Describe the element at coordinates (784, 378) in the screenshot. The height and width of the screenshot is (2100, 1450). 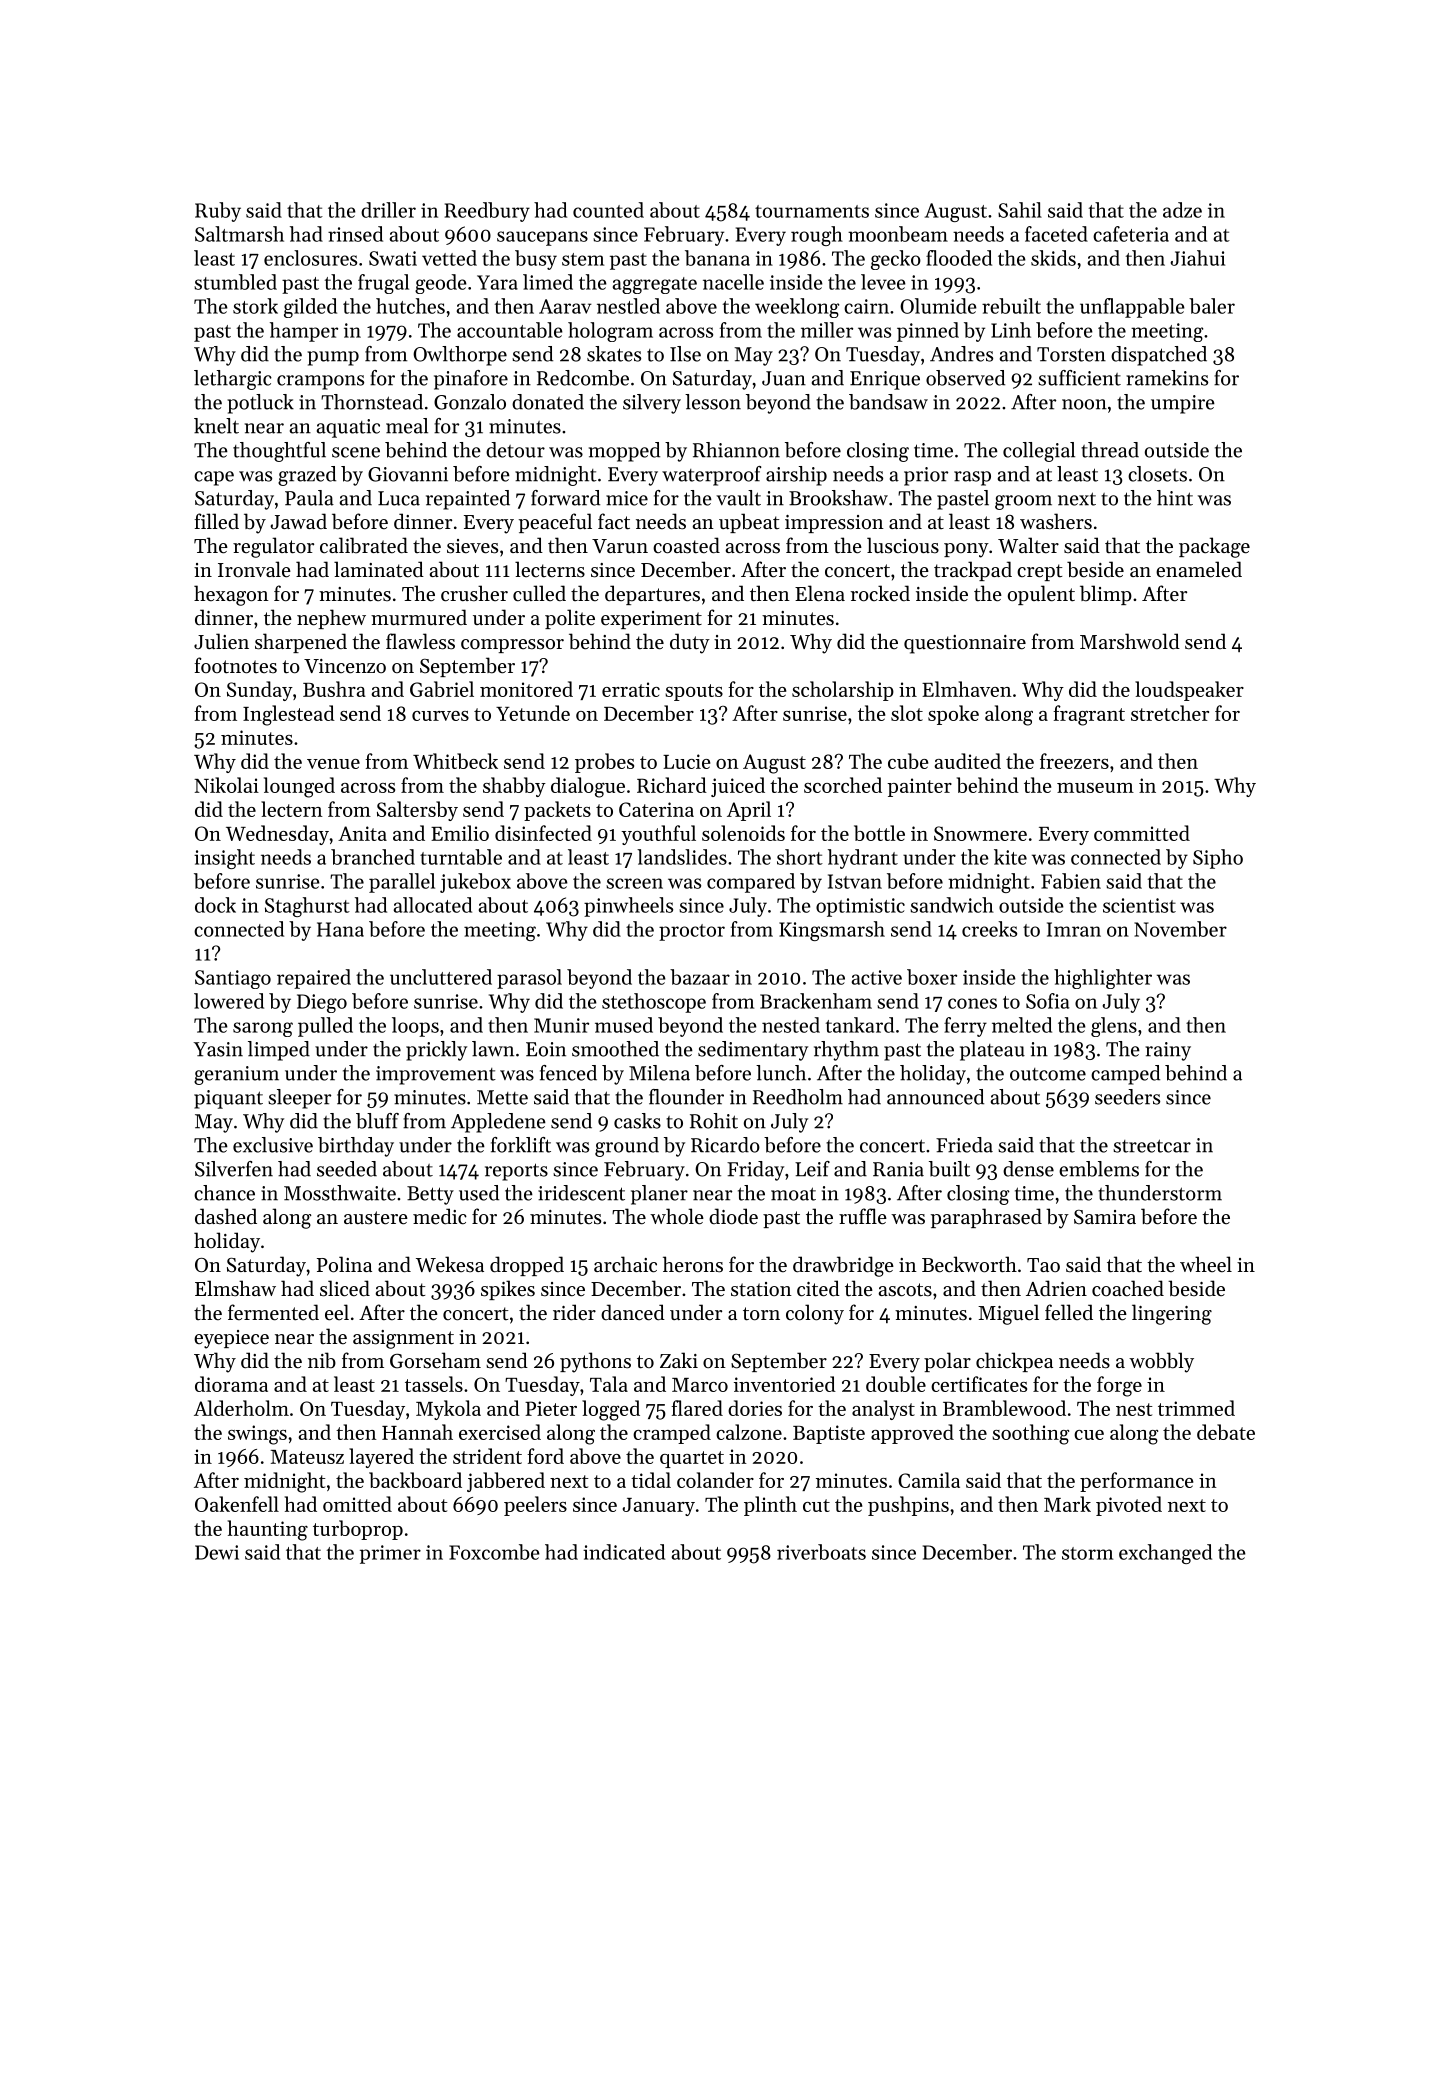
I see `Juan` at that location.
